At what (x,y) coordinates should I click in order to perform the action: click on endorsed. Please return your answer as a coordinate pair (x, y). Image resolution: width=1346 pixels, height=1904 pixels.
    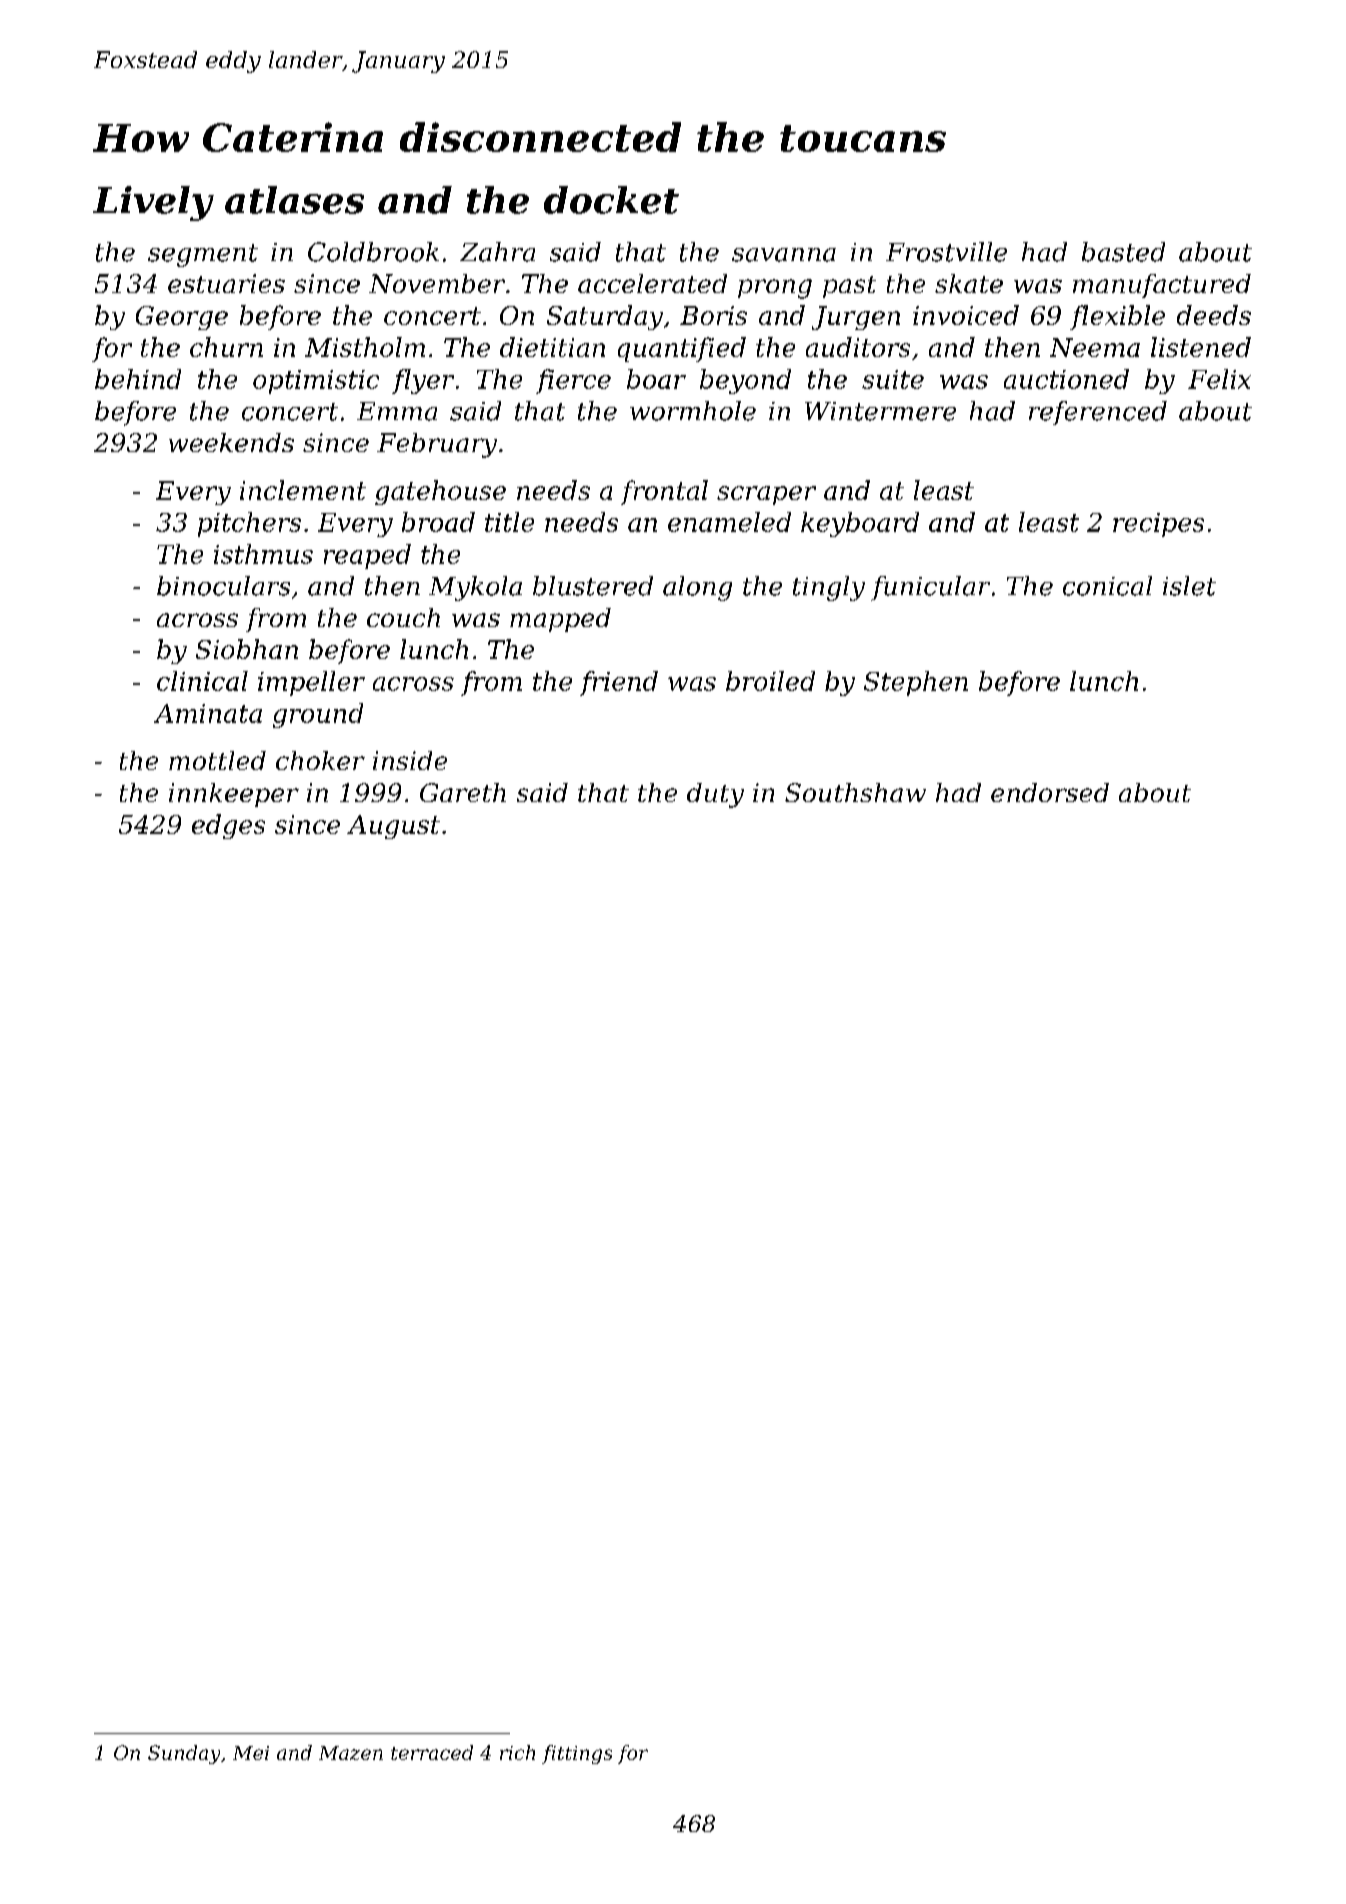
    Looking at the image, I should click on (1050, 792).
